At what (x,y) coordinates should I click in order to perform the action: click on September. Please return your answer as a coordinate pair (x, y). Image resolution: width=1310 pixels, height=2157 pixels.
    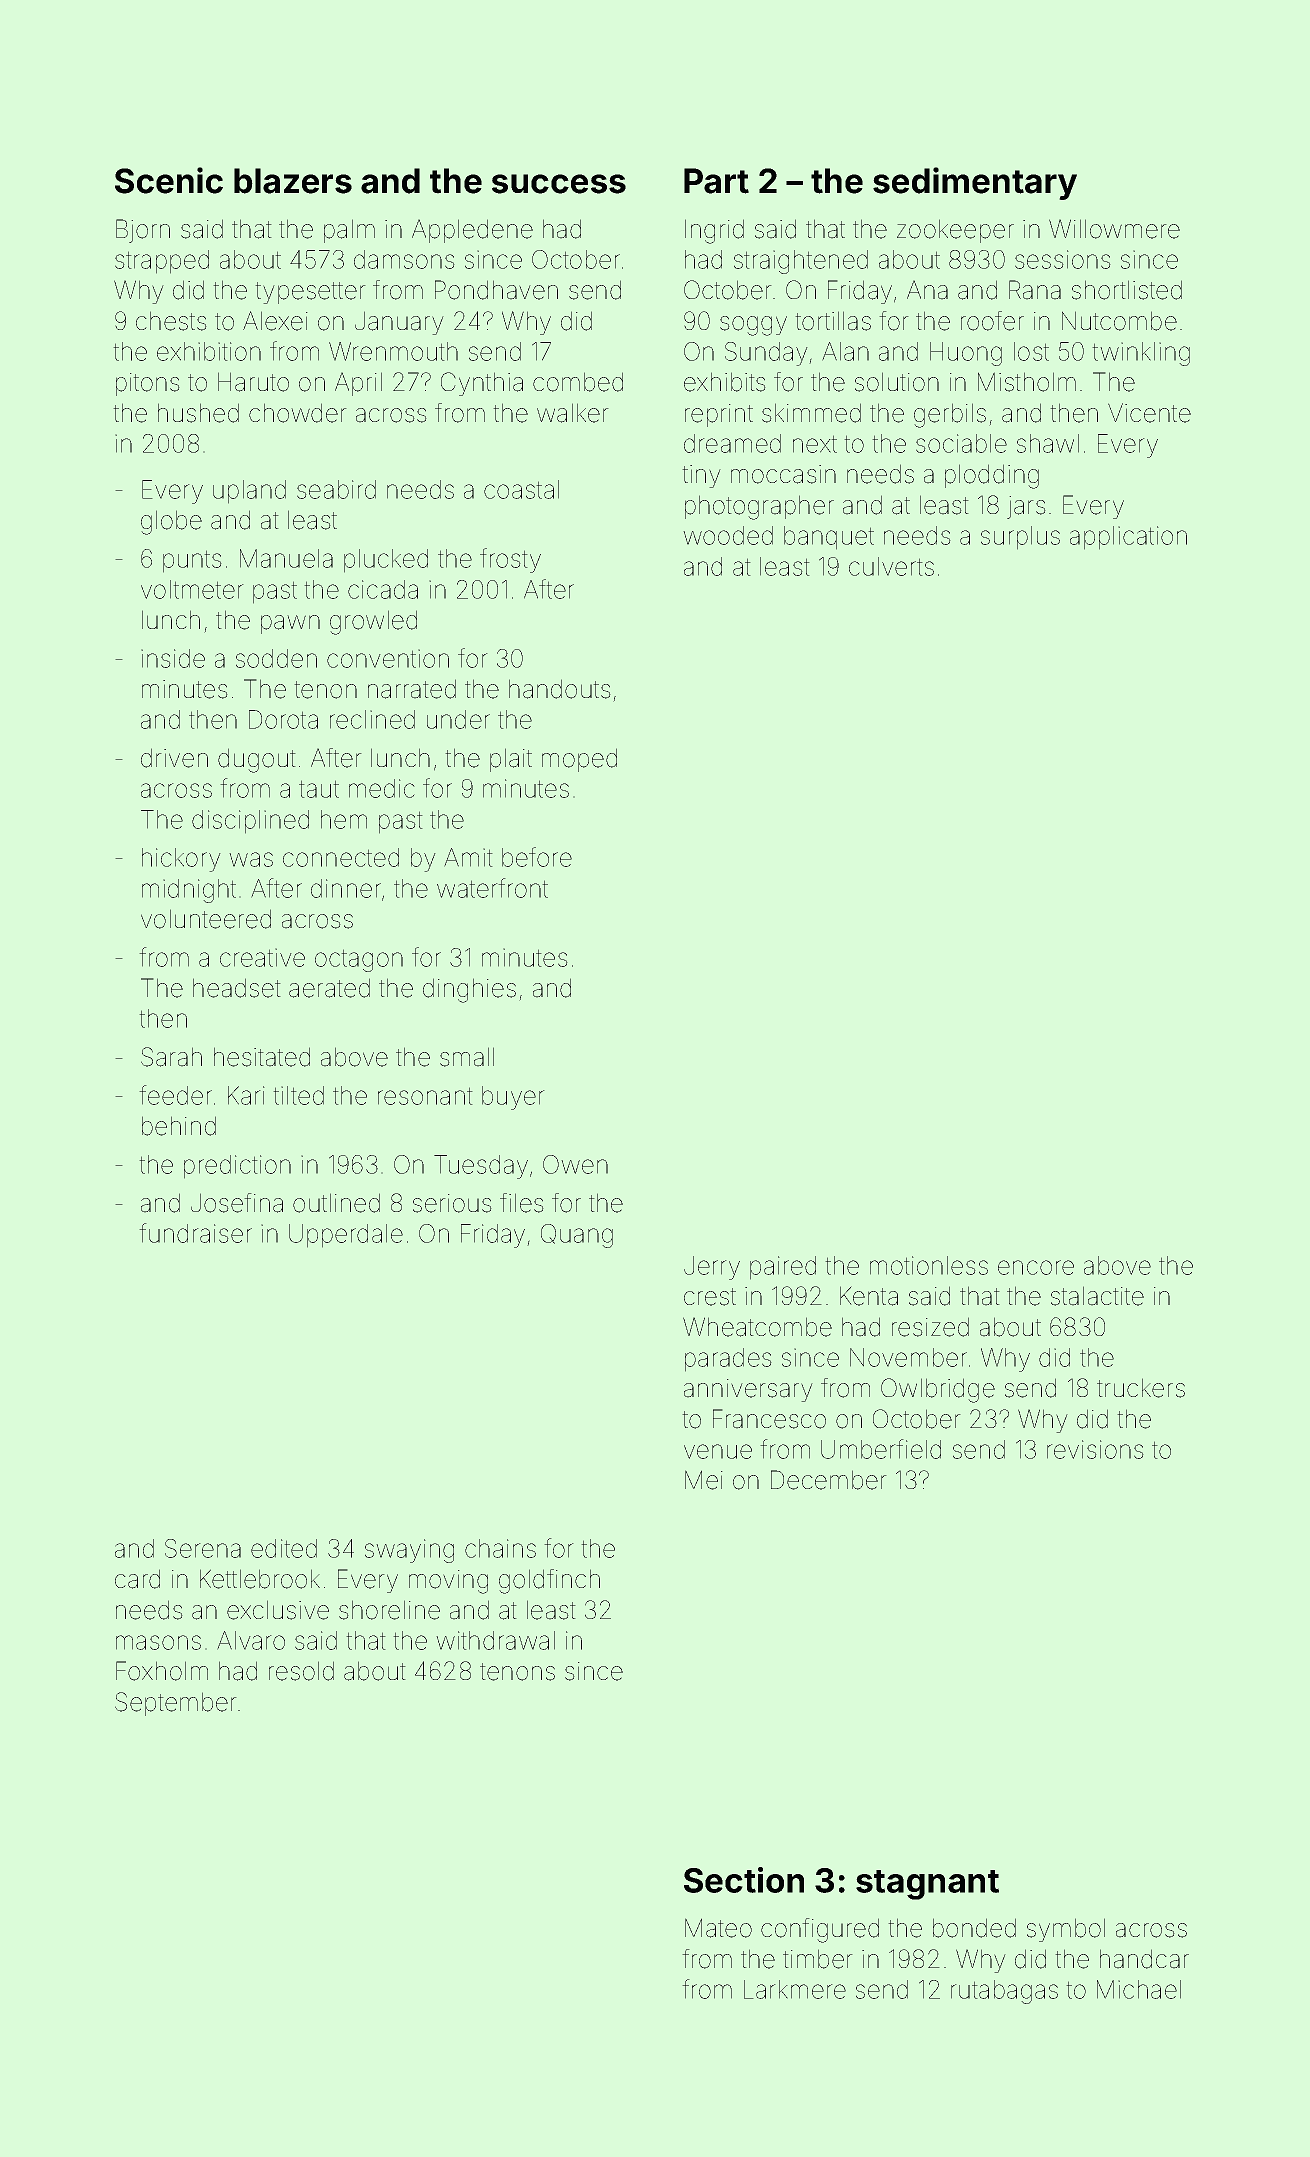
    Looking at the image, I should click on (176, 1704).
